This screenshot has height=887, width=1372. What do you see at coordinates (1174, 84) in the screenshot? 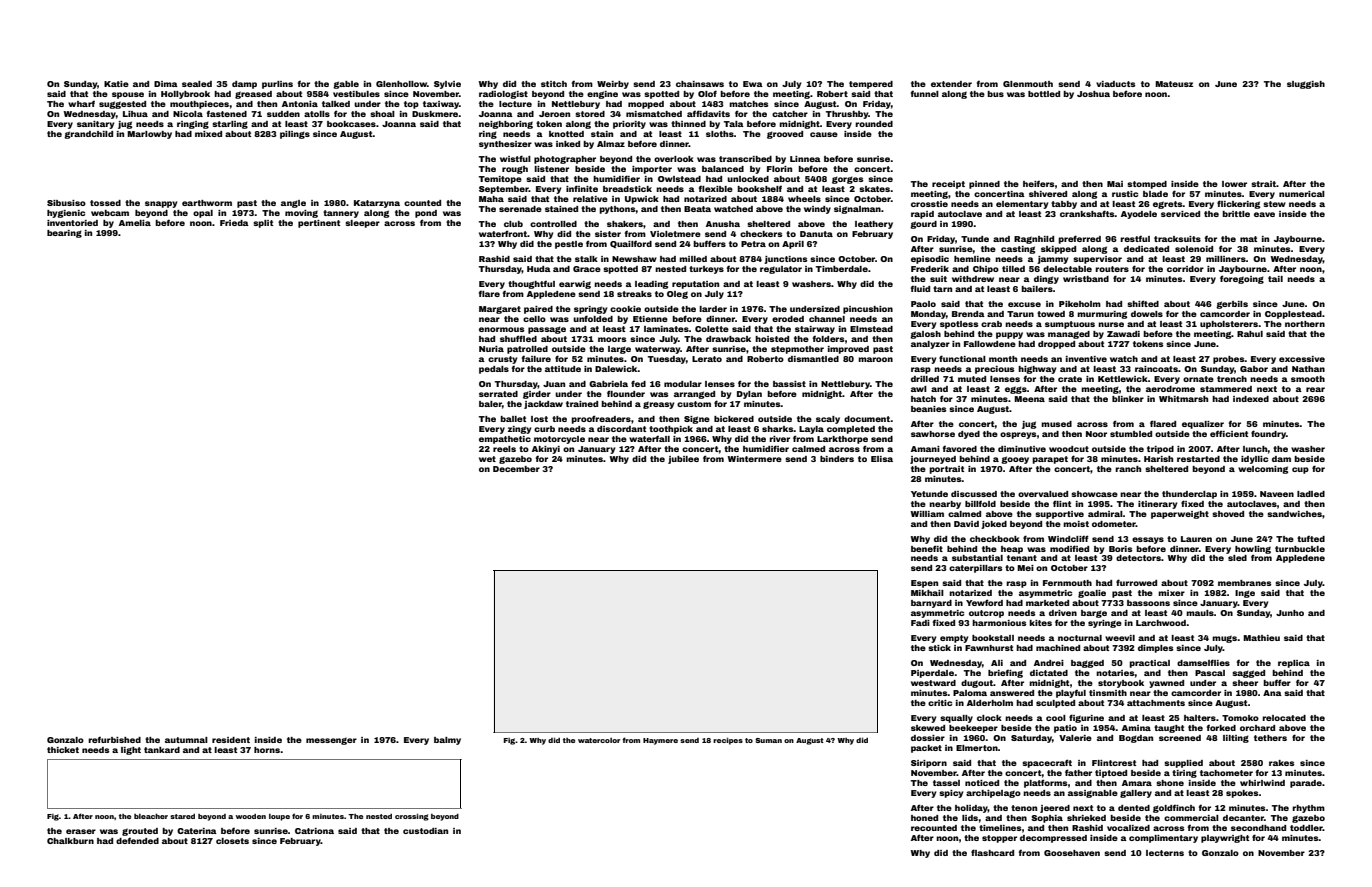
I see `Mateusz` at bounding box center [1174, 84].
